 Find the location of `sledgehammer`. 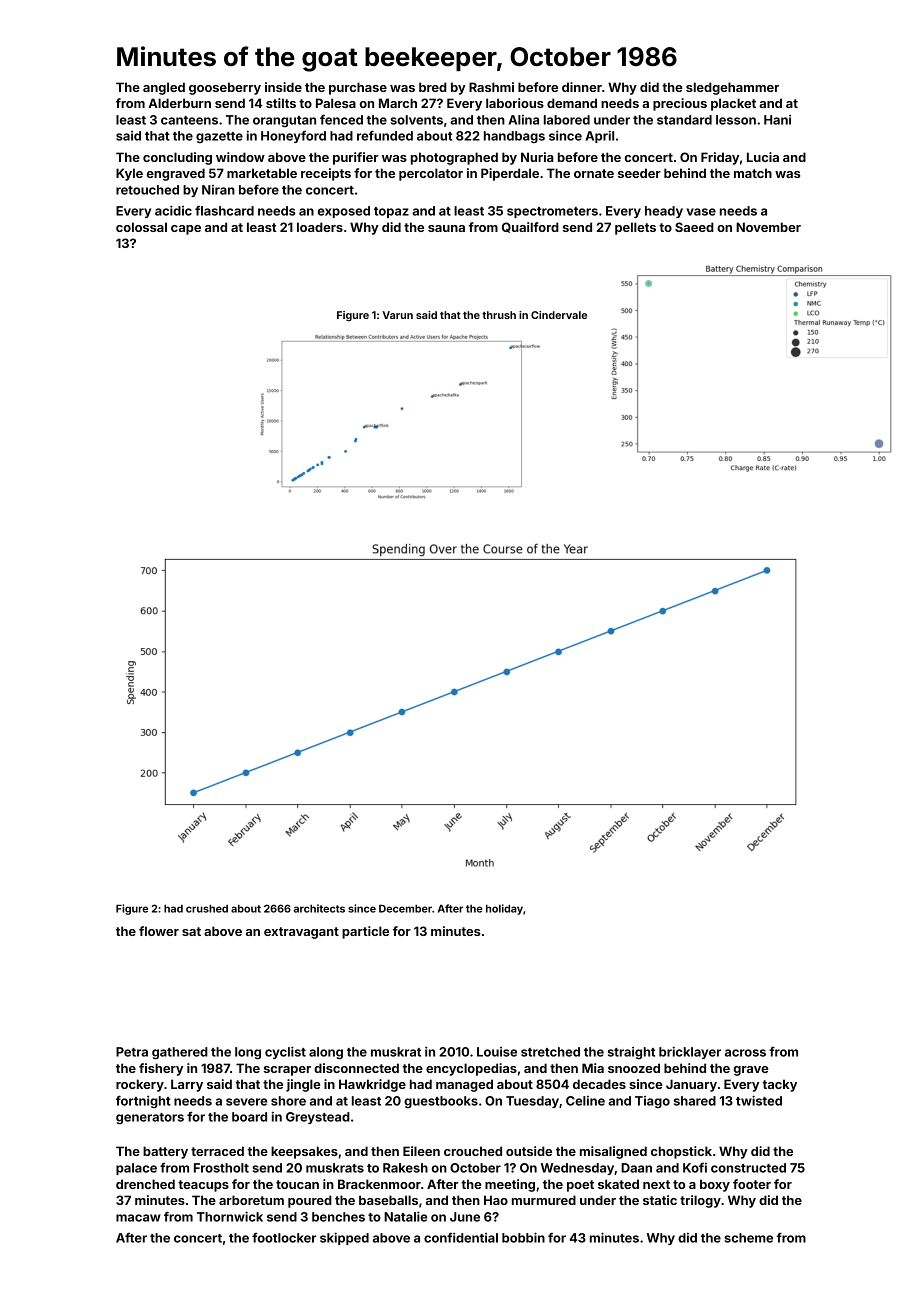

sledgehammer is located at coordinates (732, 88).
